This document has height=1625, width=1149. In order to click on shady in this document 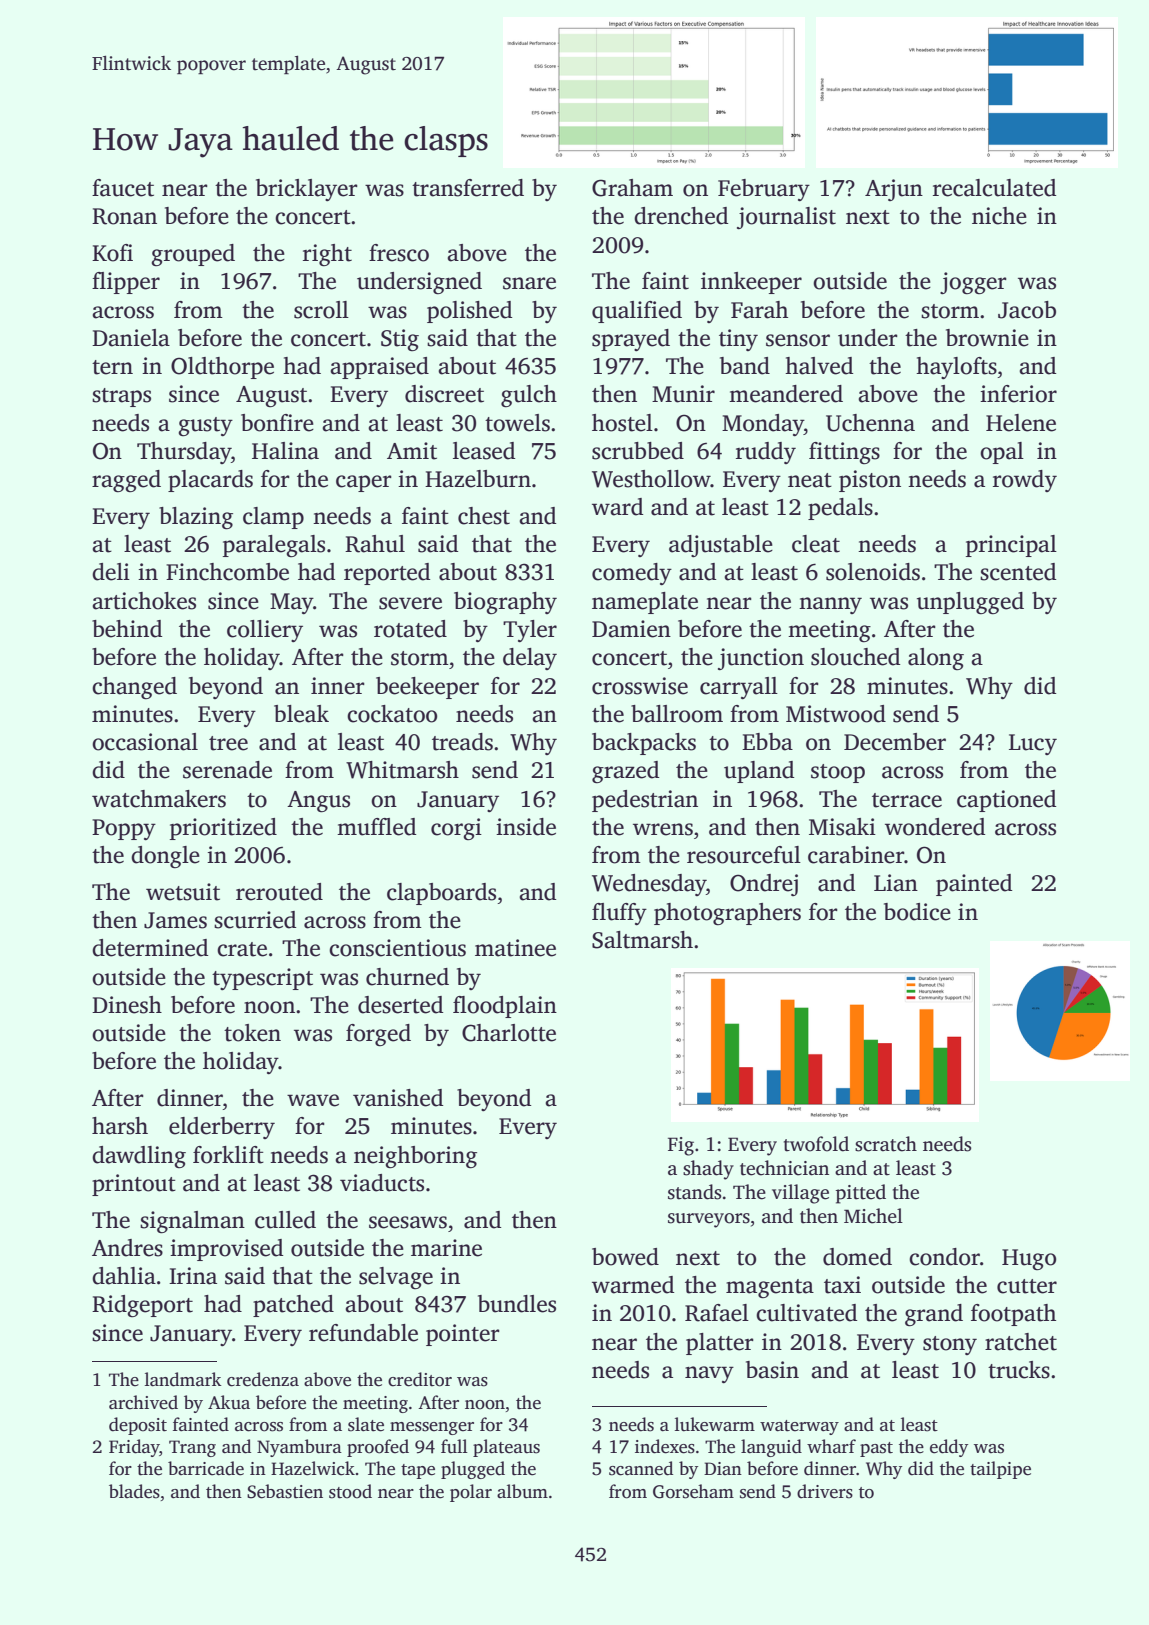, I will do `click(708, 1170)`.
